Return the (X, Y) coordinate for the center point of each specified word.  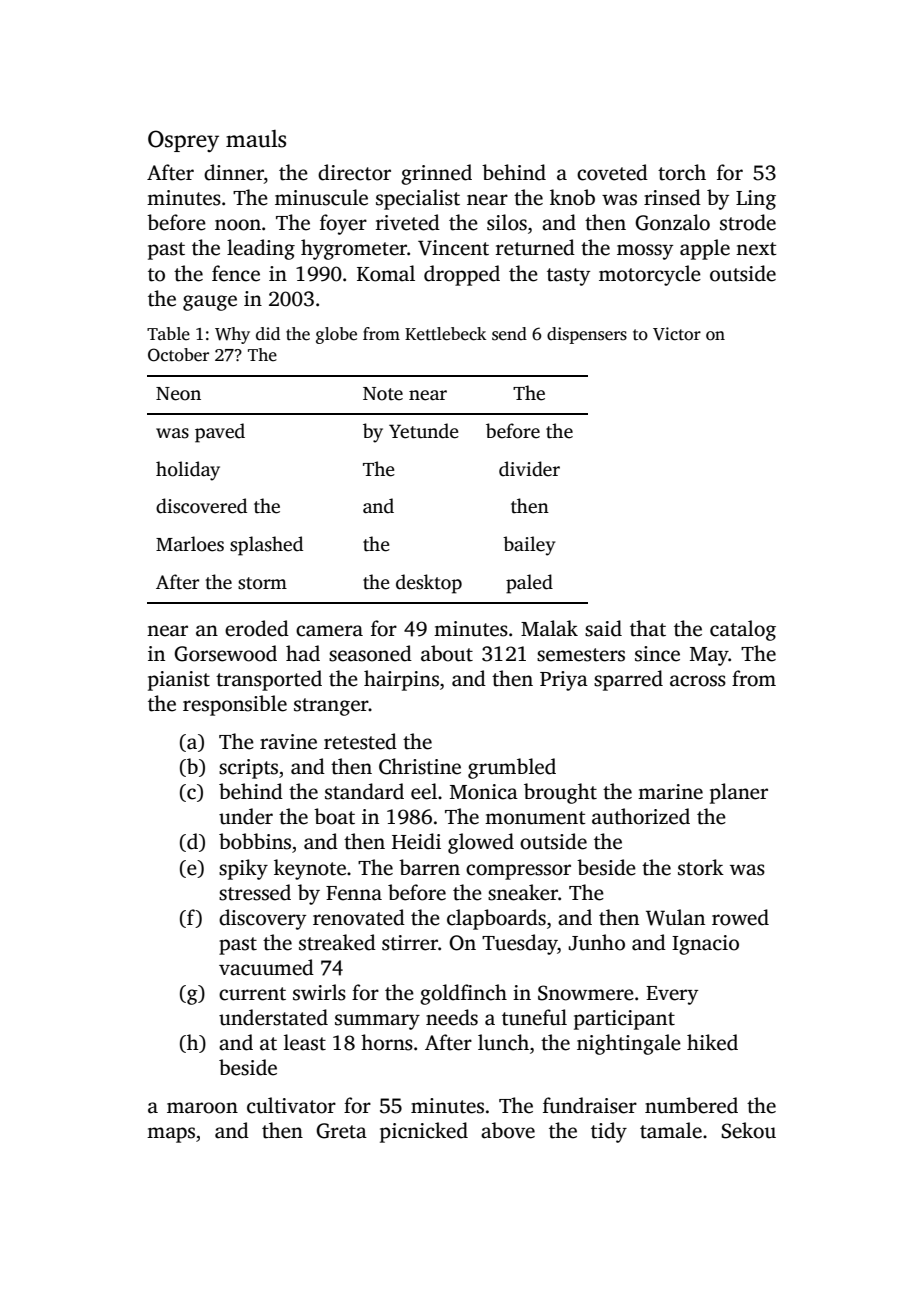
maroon (202, 1108)
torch (682, 172)
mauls (256, 139)
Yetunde (424, 431)
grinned (436, 174)
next (756, 249)
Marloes (190, 544)
